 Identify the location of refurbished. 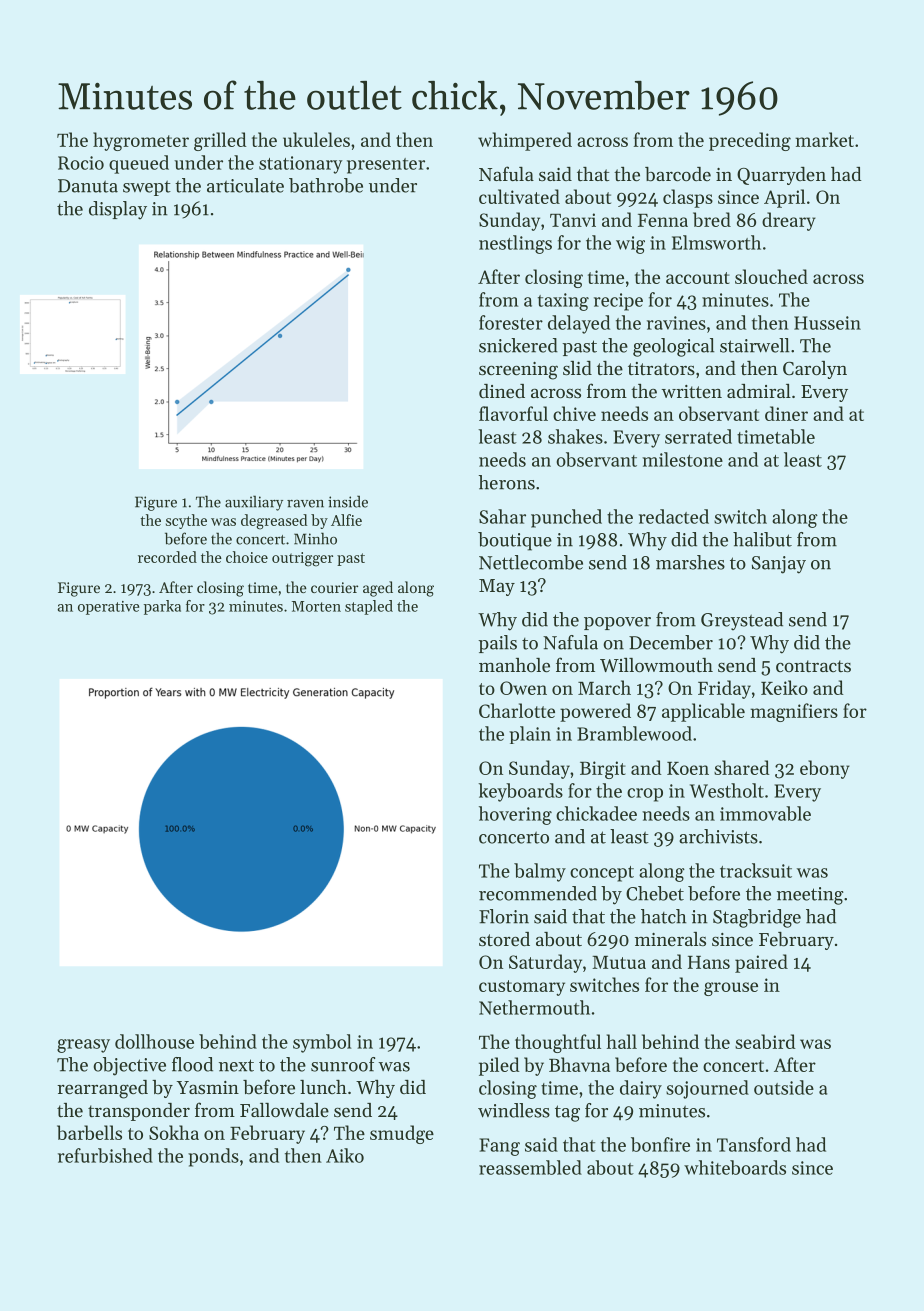
(105, 1155).
